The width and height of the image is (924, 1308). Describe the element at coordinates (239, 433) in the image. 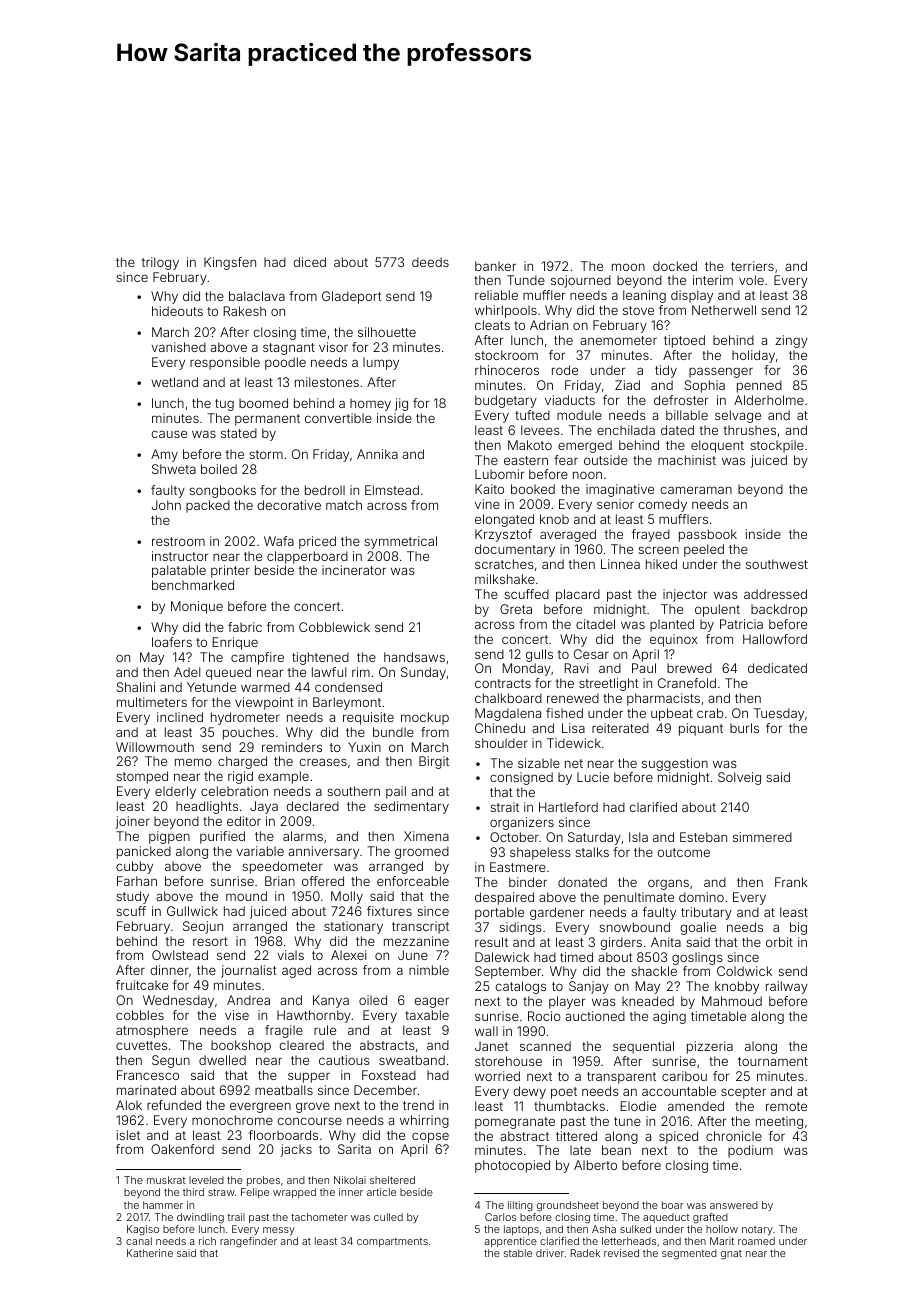

I see `stated` at that location.
